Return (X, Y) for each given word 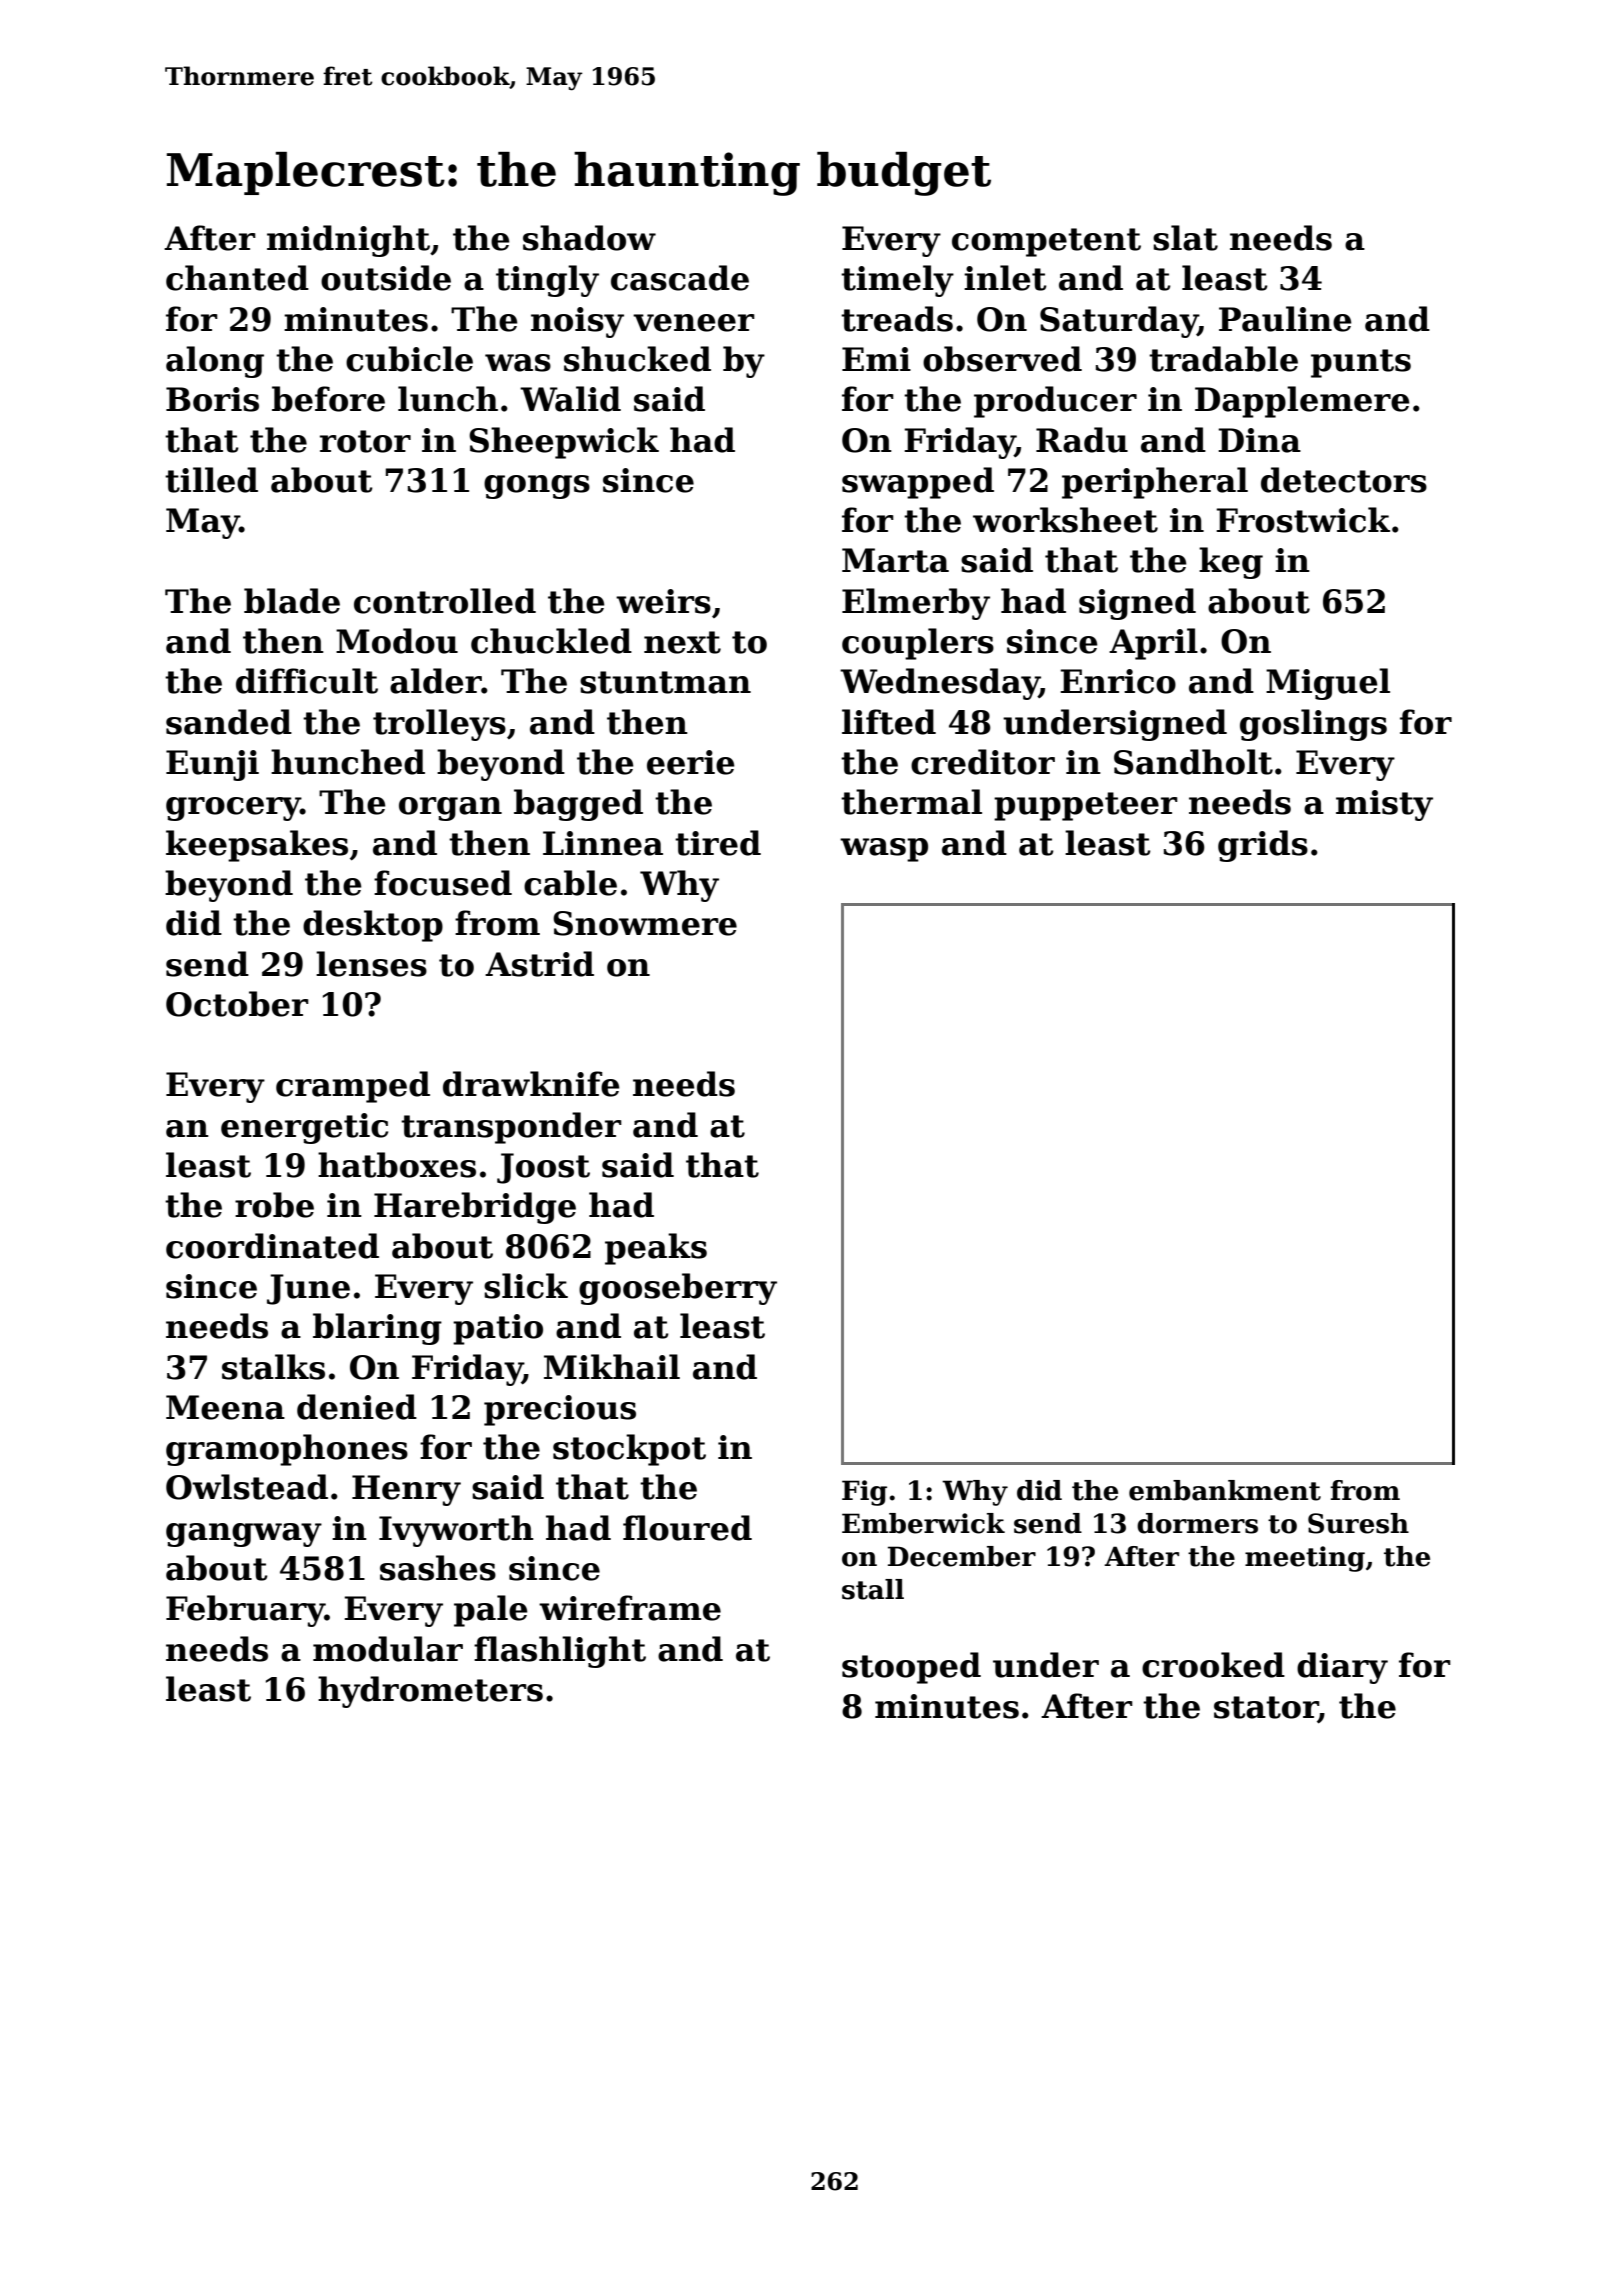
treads (897, 319)
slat (1185, 238)
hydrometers (430, 1692)
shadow (589, 238)
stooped (911, 1668)
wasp (884, 850)
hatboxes (397, 1165)
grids (1263, 846)
